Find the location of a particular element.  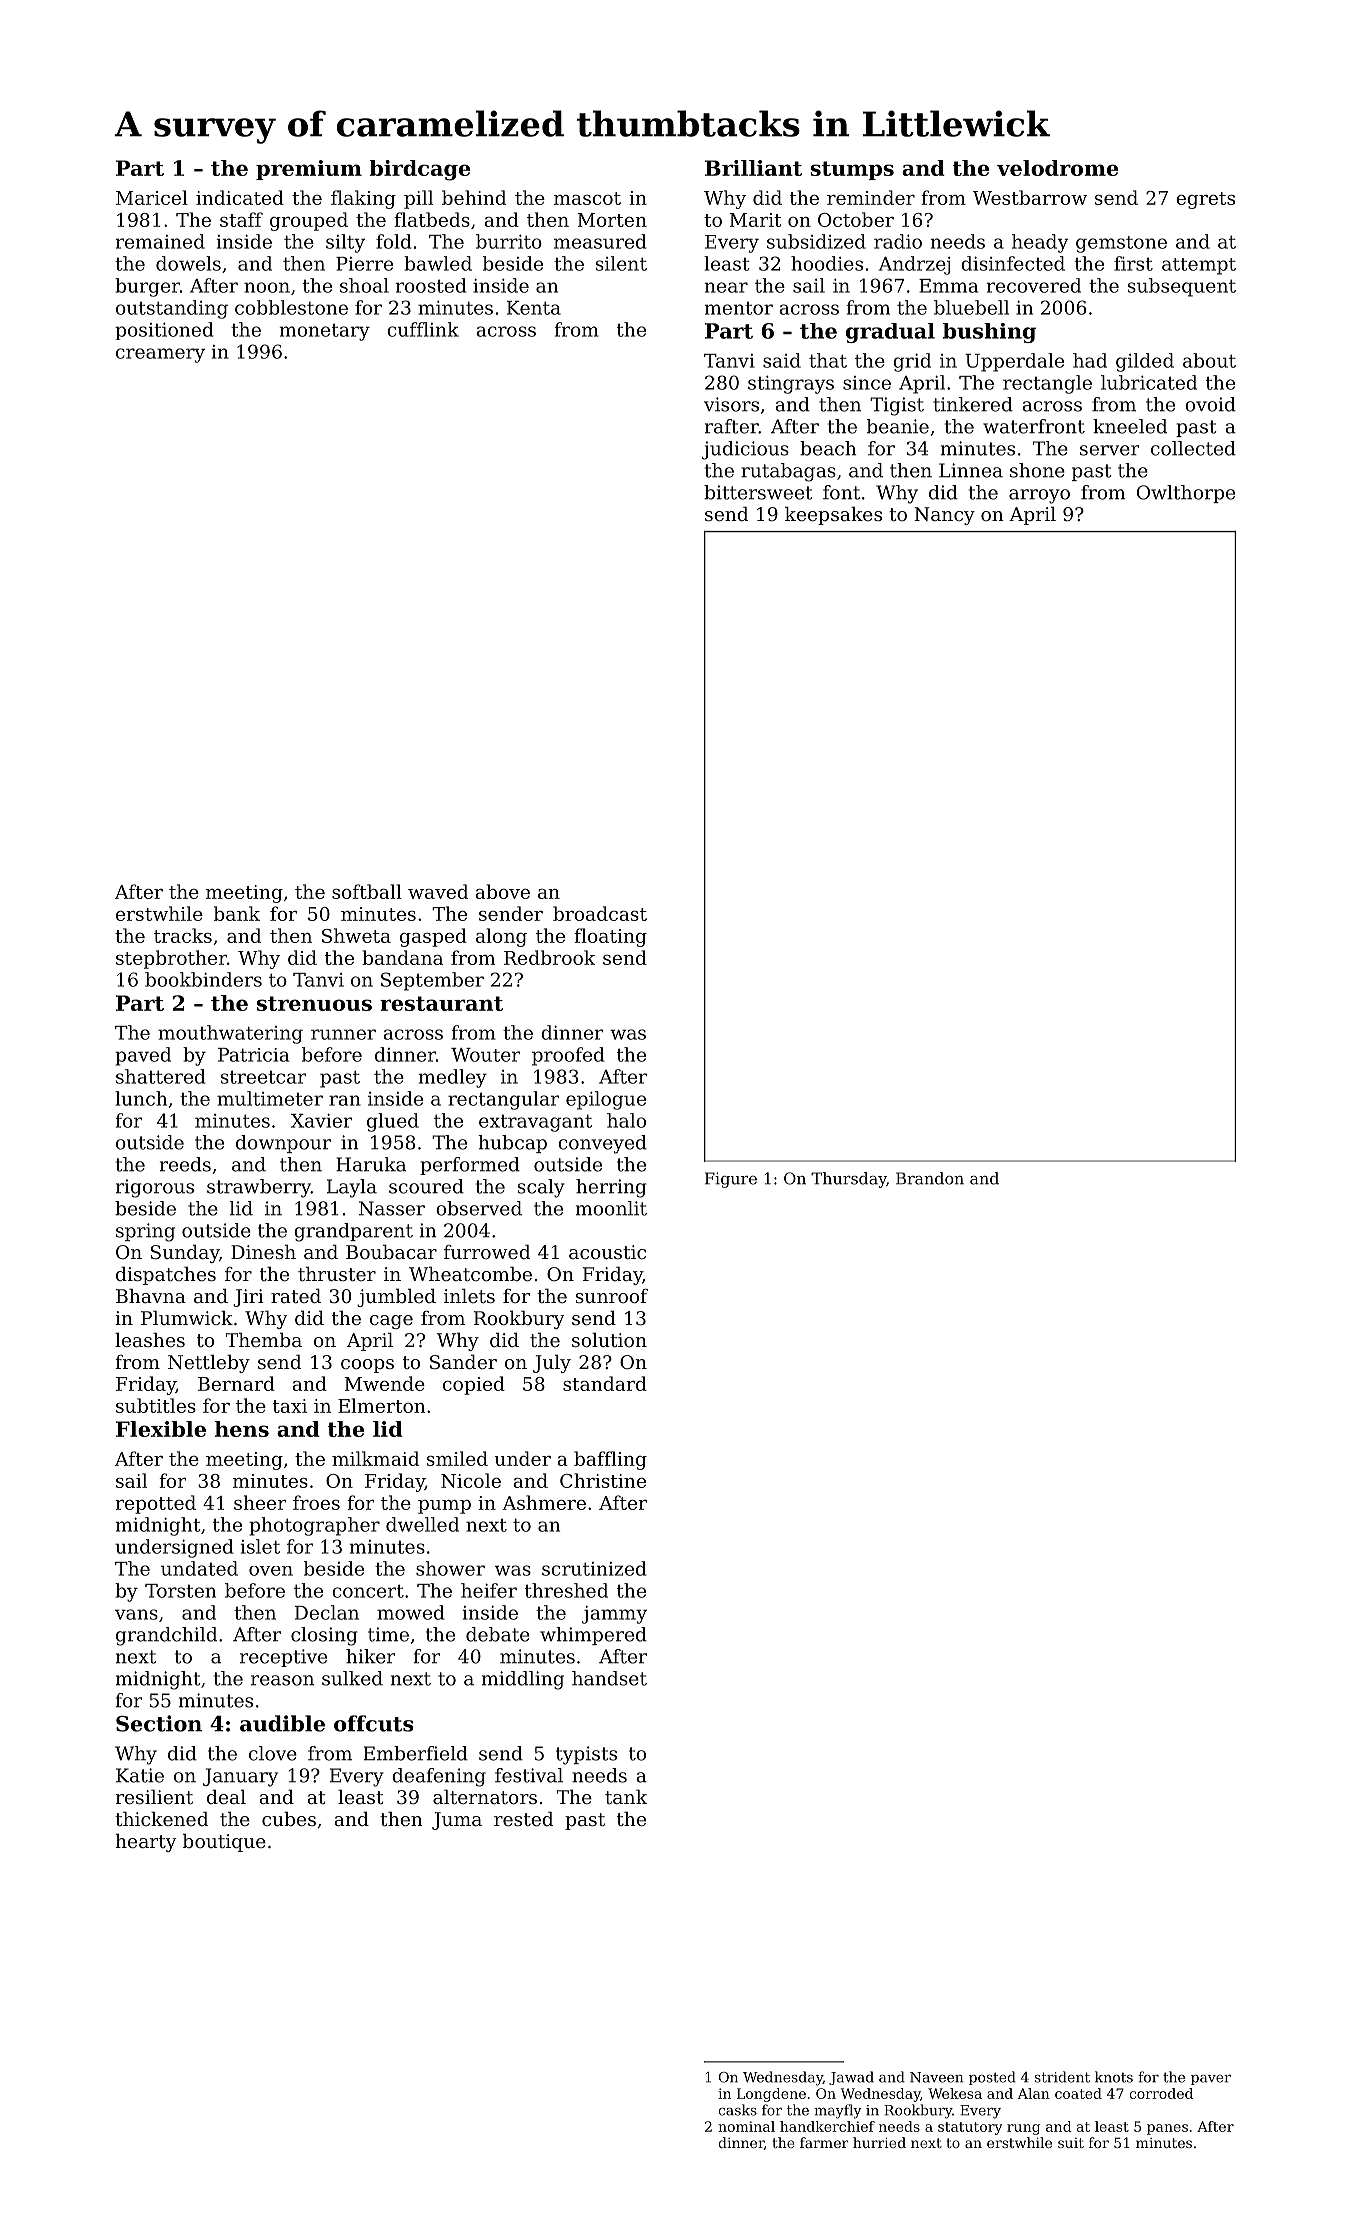

burger is located at coordinates (147, 287).
